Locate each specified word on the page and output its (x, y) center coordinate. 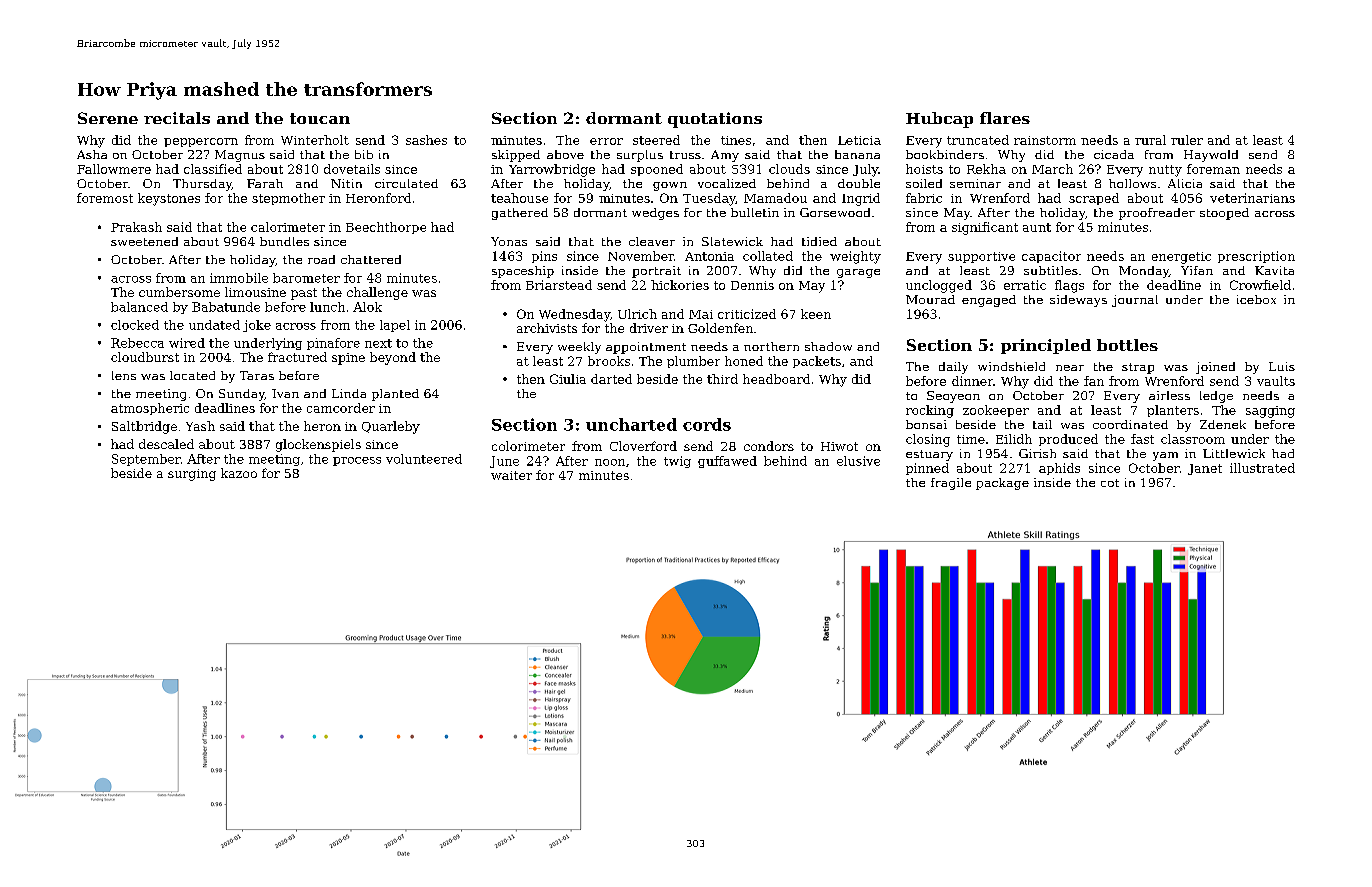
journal (1135, 301)
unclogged (939, 286)
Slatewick (732, 241)
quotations (715, 120)
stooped (1224, 214)
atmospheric (150, 409)
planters (1173, 411)
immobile (239, 278)
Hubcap (939, 120)
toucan (320, 118)
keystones (169, 199)
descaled (166, 444)
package (1002, 484)
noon (610, 462)
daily (953, 368)
